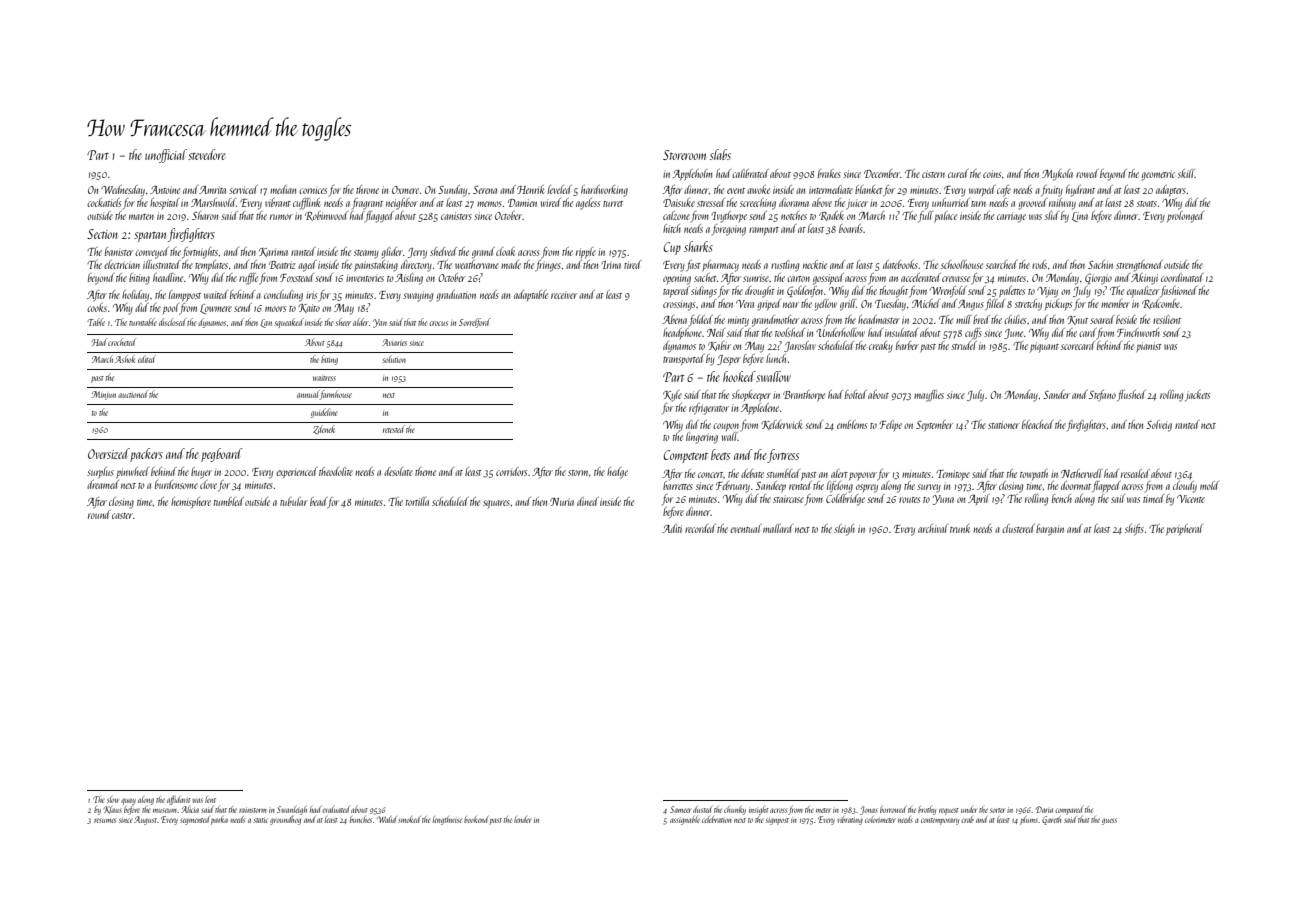  Describe the element at coordinates (909, 500) in the document. I see `routes` at that location.
